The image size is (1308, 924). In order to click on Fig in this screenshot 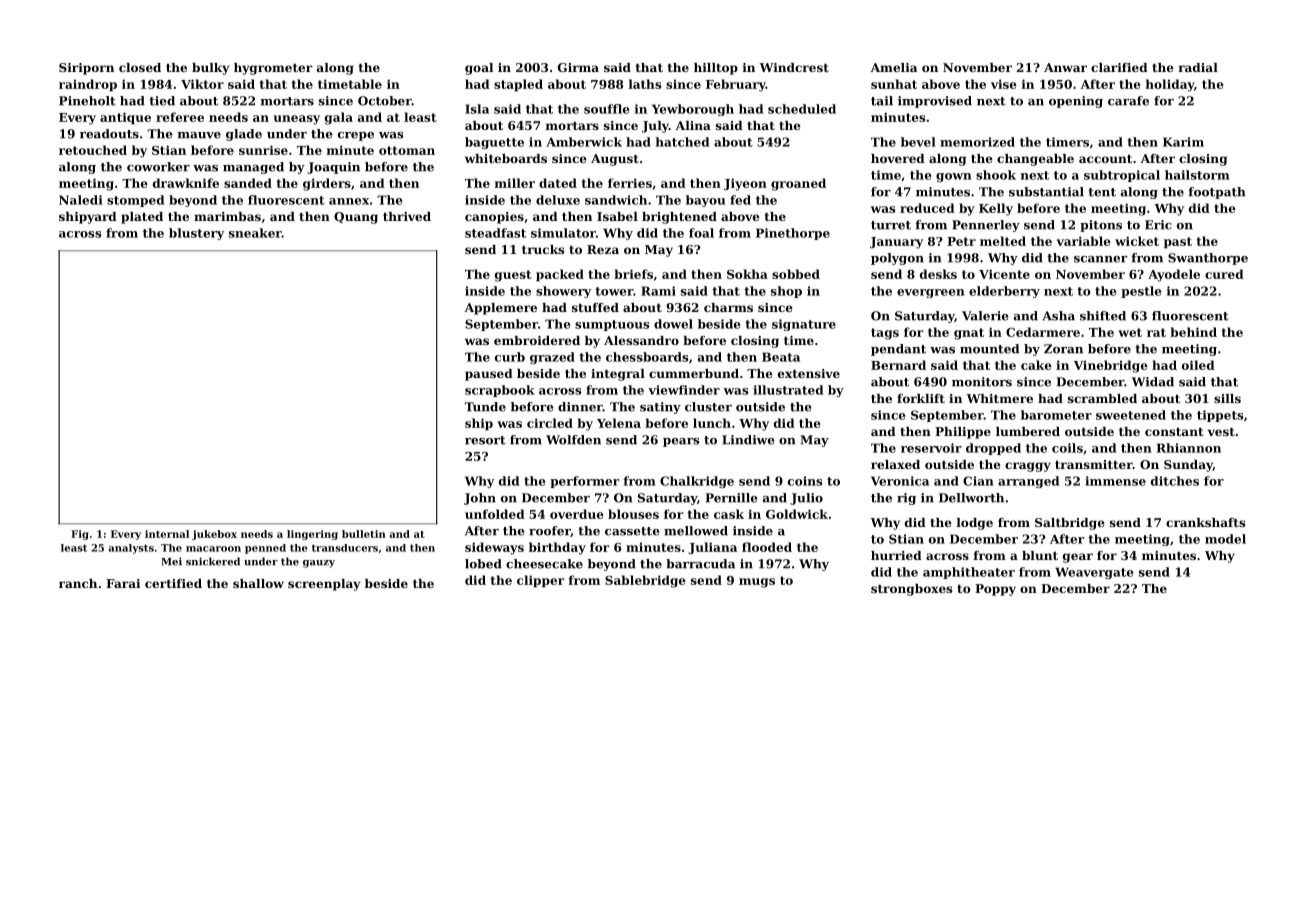, I will do `click(80, 535)`.
